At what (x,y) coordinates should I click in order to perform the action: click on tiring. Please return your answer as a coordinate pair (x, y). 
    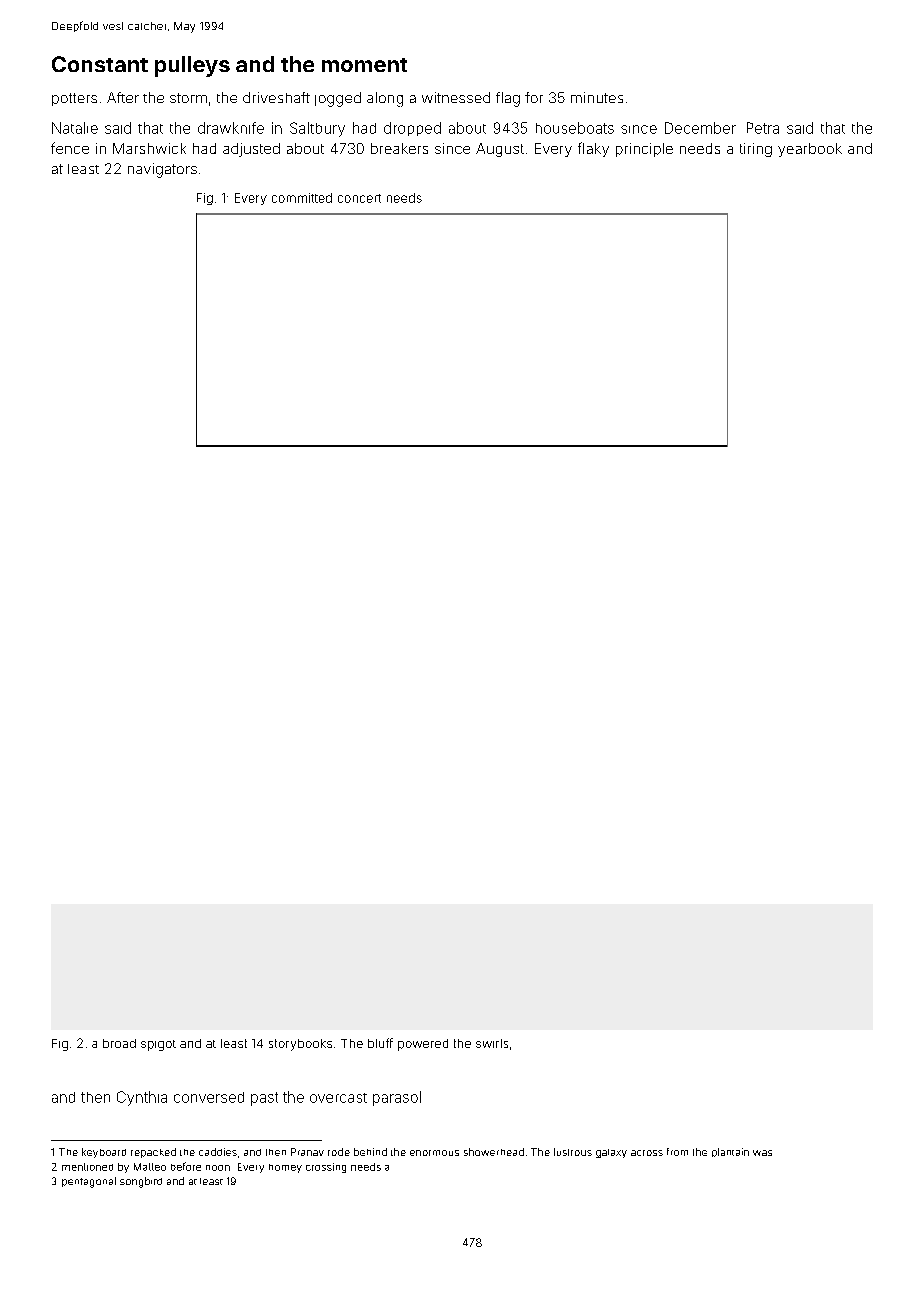
    Looking at the image, I should click on (756, 150).
